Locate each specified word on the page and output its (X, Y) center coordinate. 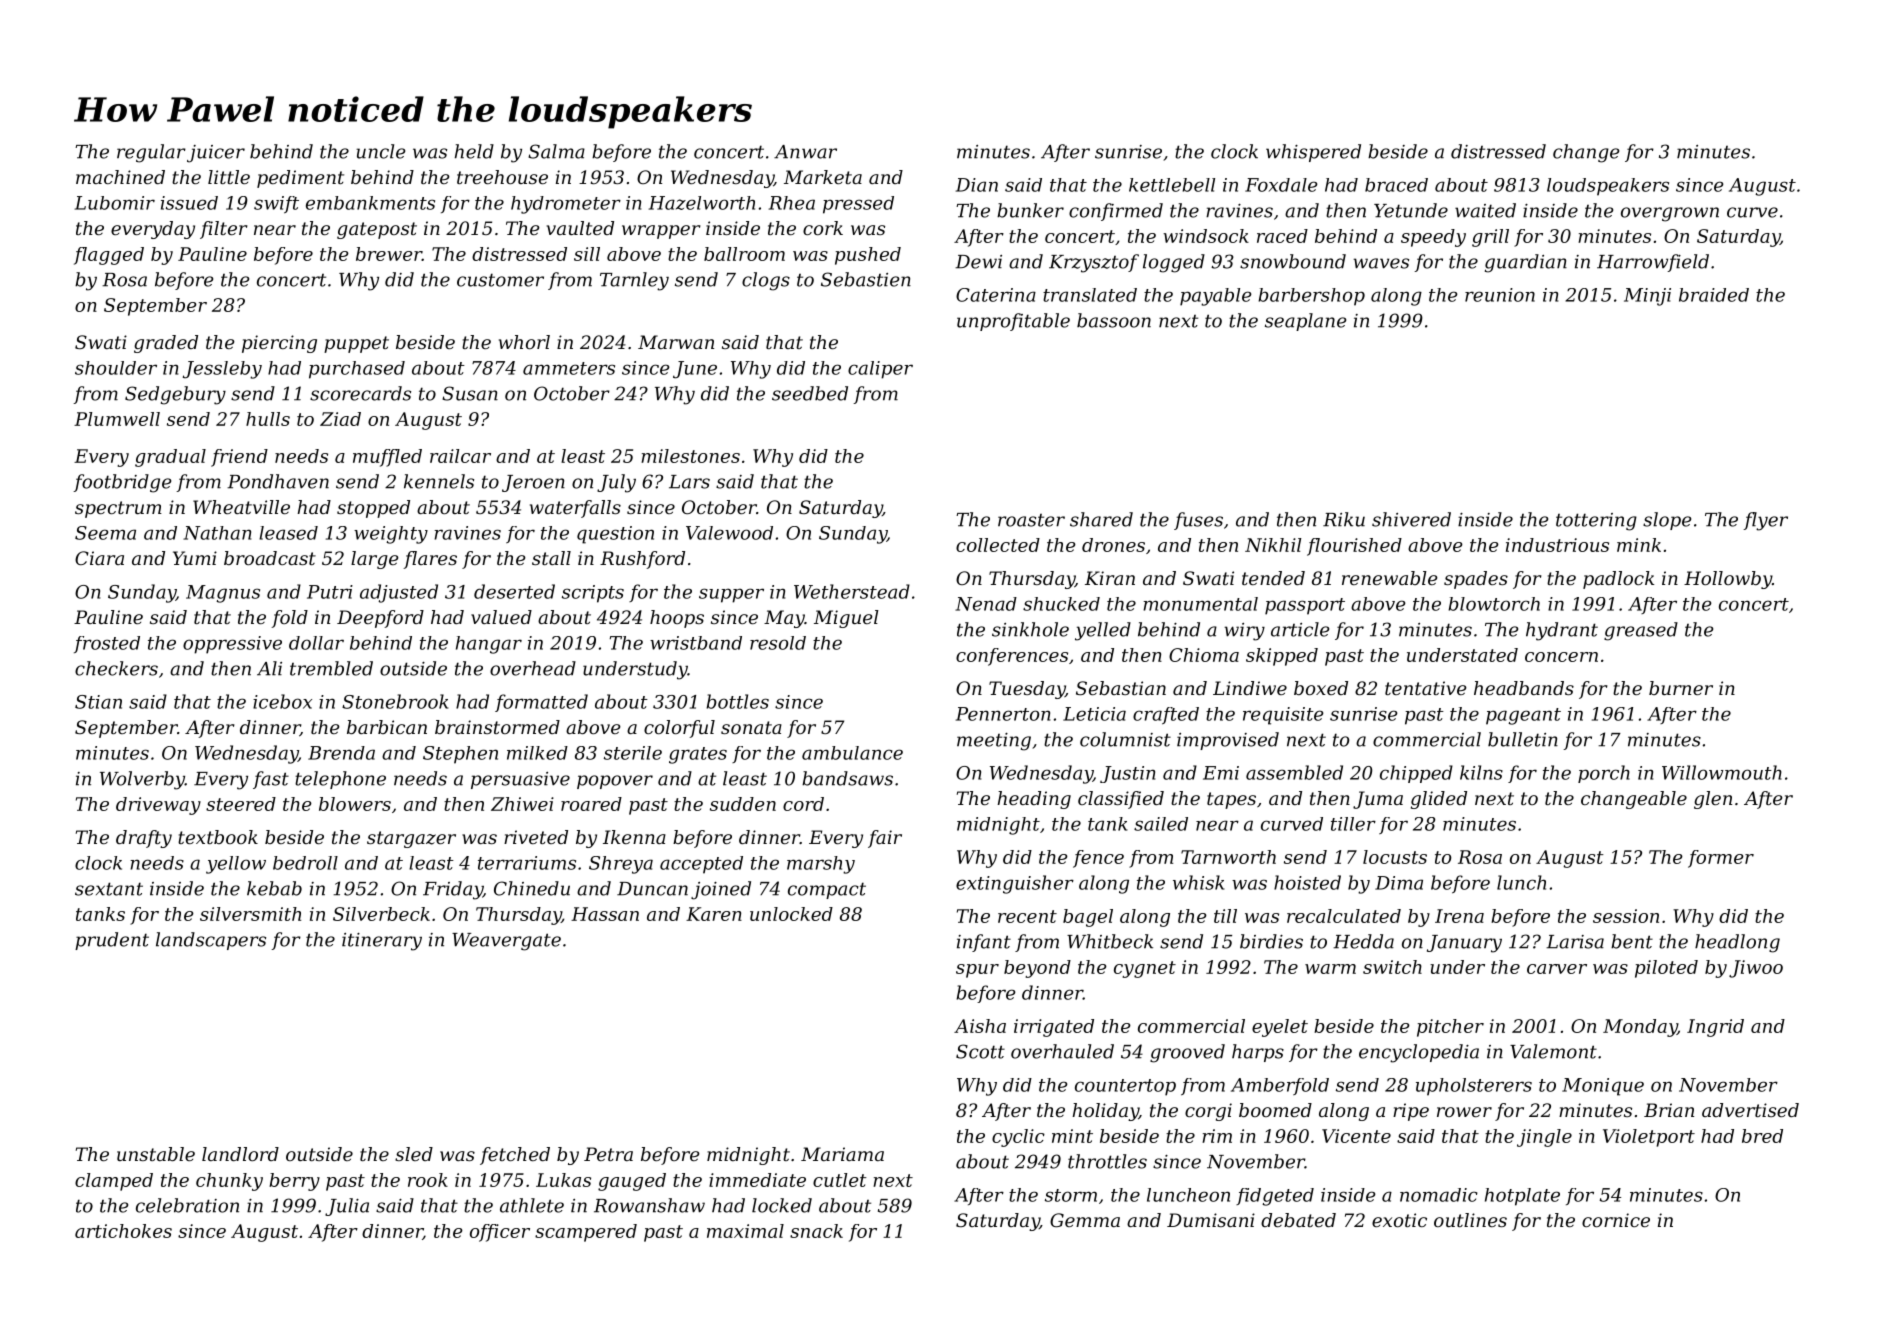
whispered (1313, 153)
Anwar (805, 152)
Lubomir (115, 203)
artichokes (123, 1231)
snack (816, 1231)
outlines (1470, 1220)
